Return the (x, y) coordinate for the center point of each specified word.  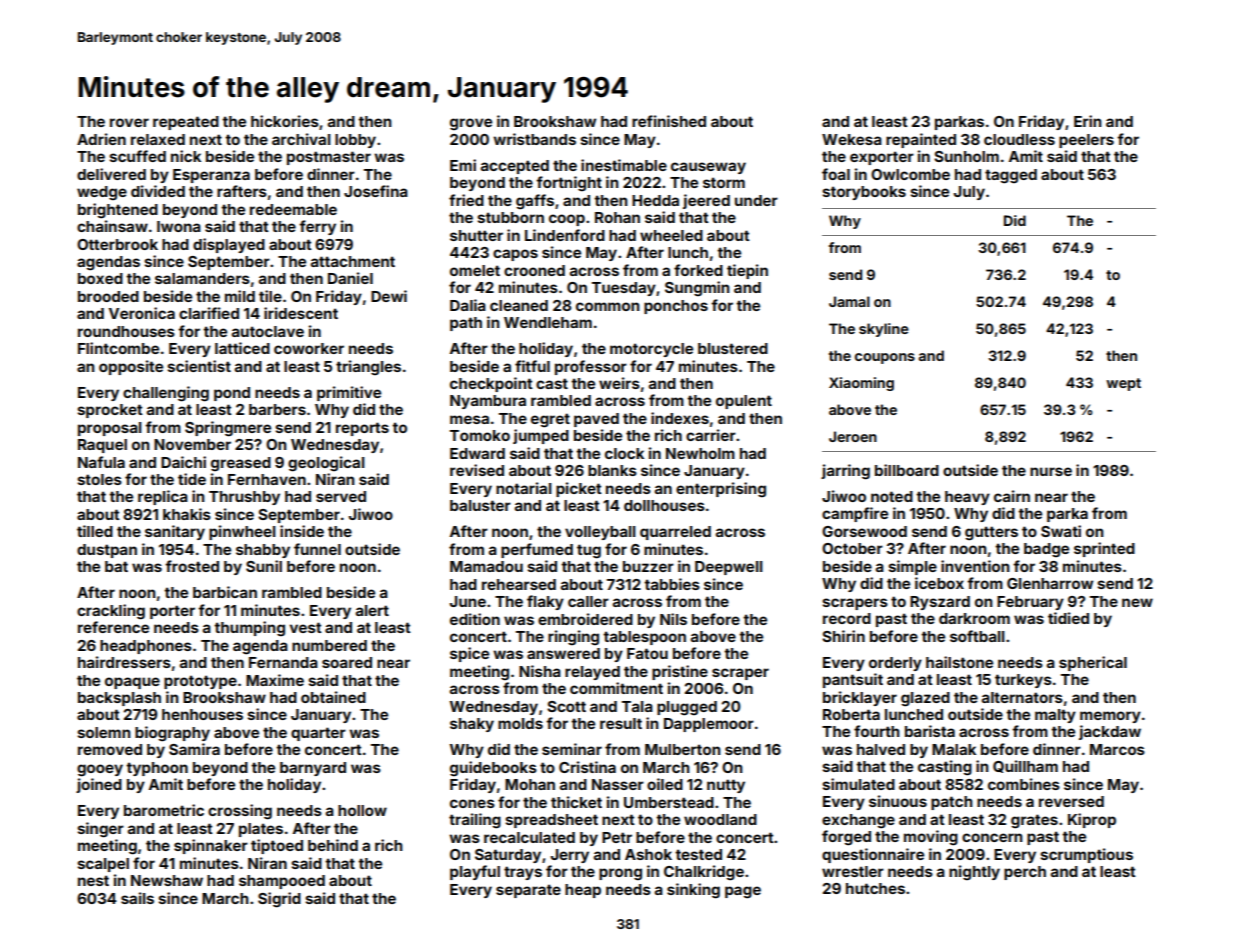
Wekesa (852, 139)
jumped (541, 436)
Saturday (508, 856)
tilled (95, 531)
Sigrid (279, 900)
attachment (353, 261)
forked (698, 270)
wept (1123, 384)
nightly (974, 873)
